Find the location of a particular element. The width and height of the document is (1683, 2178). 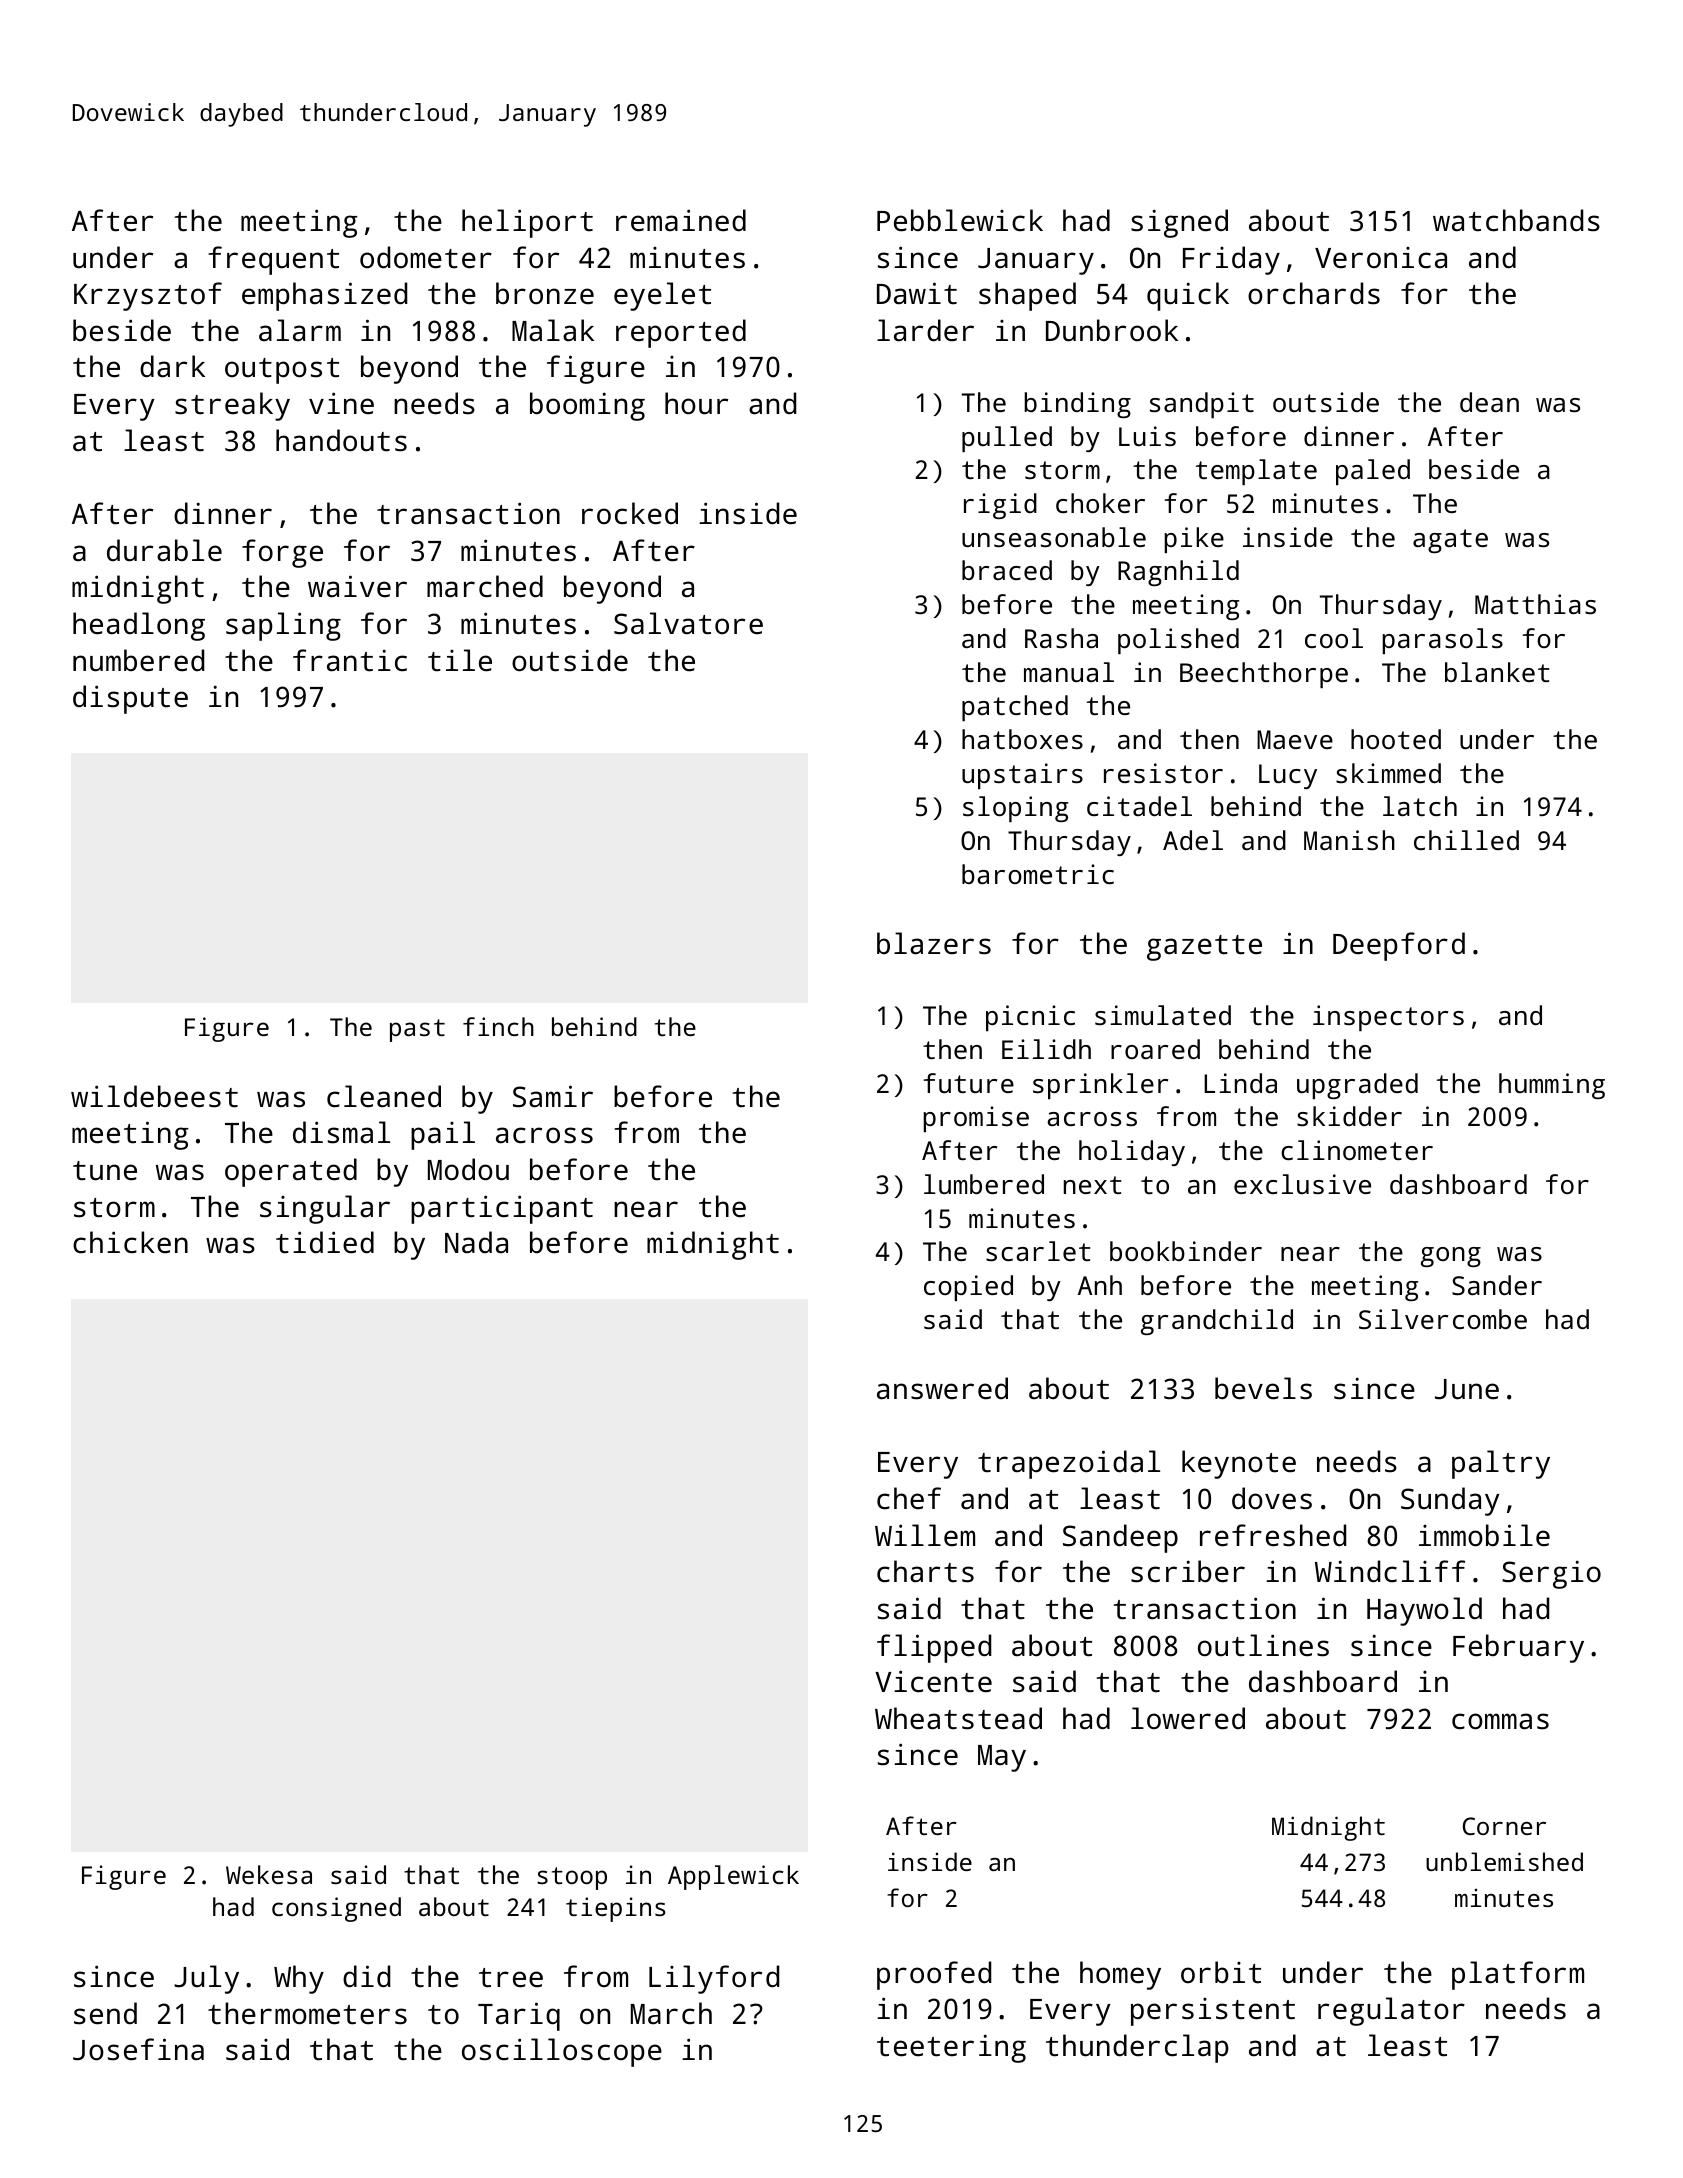

headlong is located at coordinates (139, 626).
